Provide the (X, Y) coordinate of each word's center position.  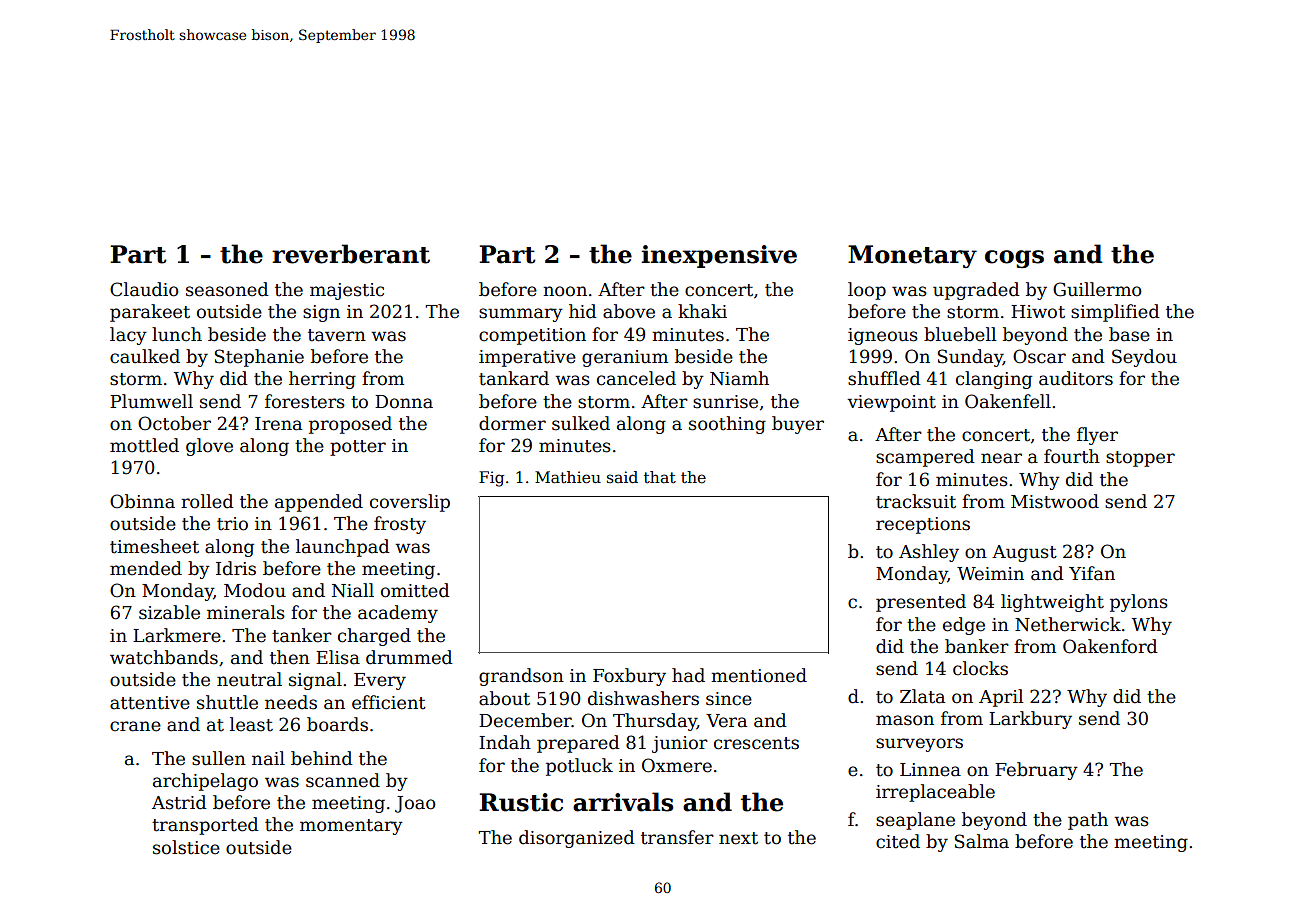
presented (921, 603)
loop (867, 291)
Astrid (179, 802)
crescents (756, 743)
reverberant (351, 254)
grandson (521, 677)
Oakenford (1110, 646)
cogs (1014, 259)
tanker (302, 635)
